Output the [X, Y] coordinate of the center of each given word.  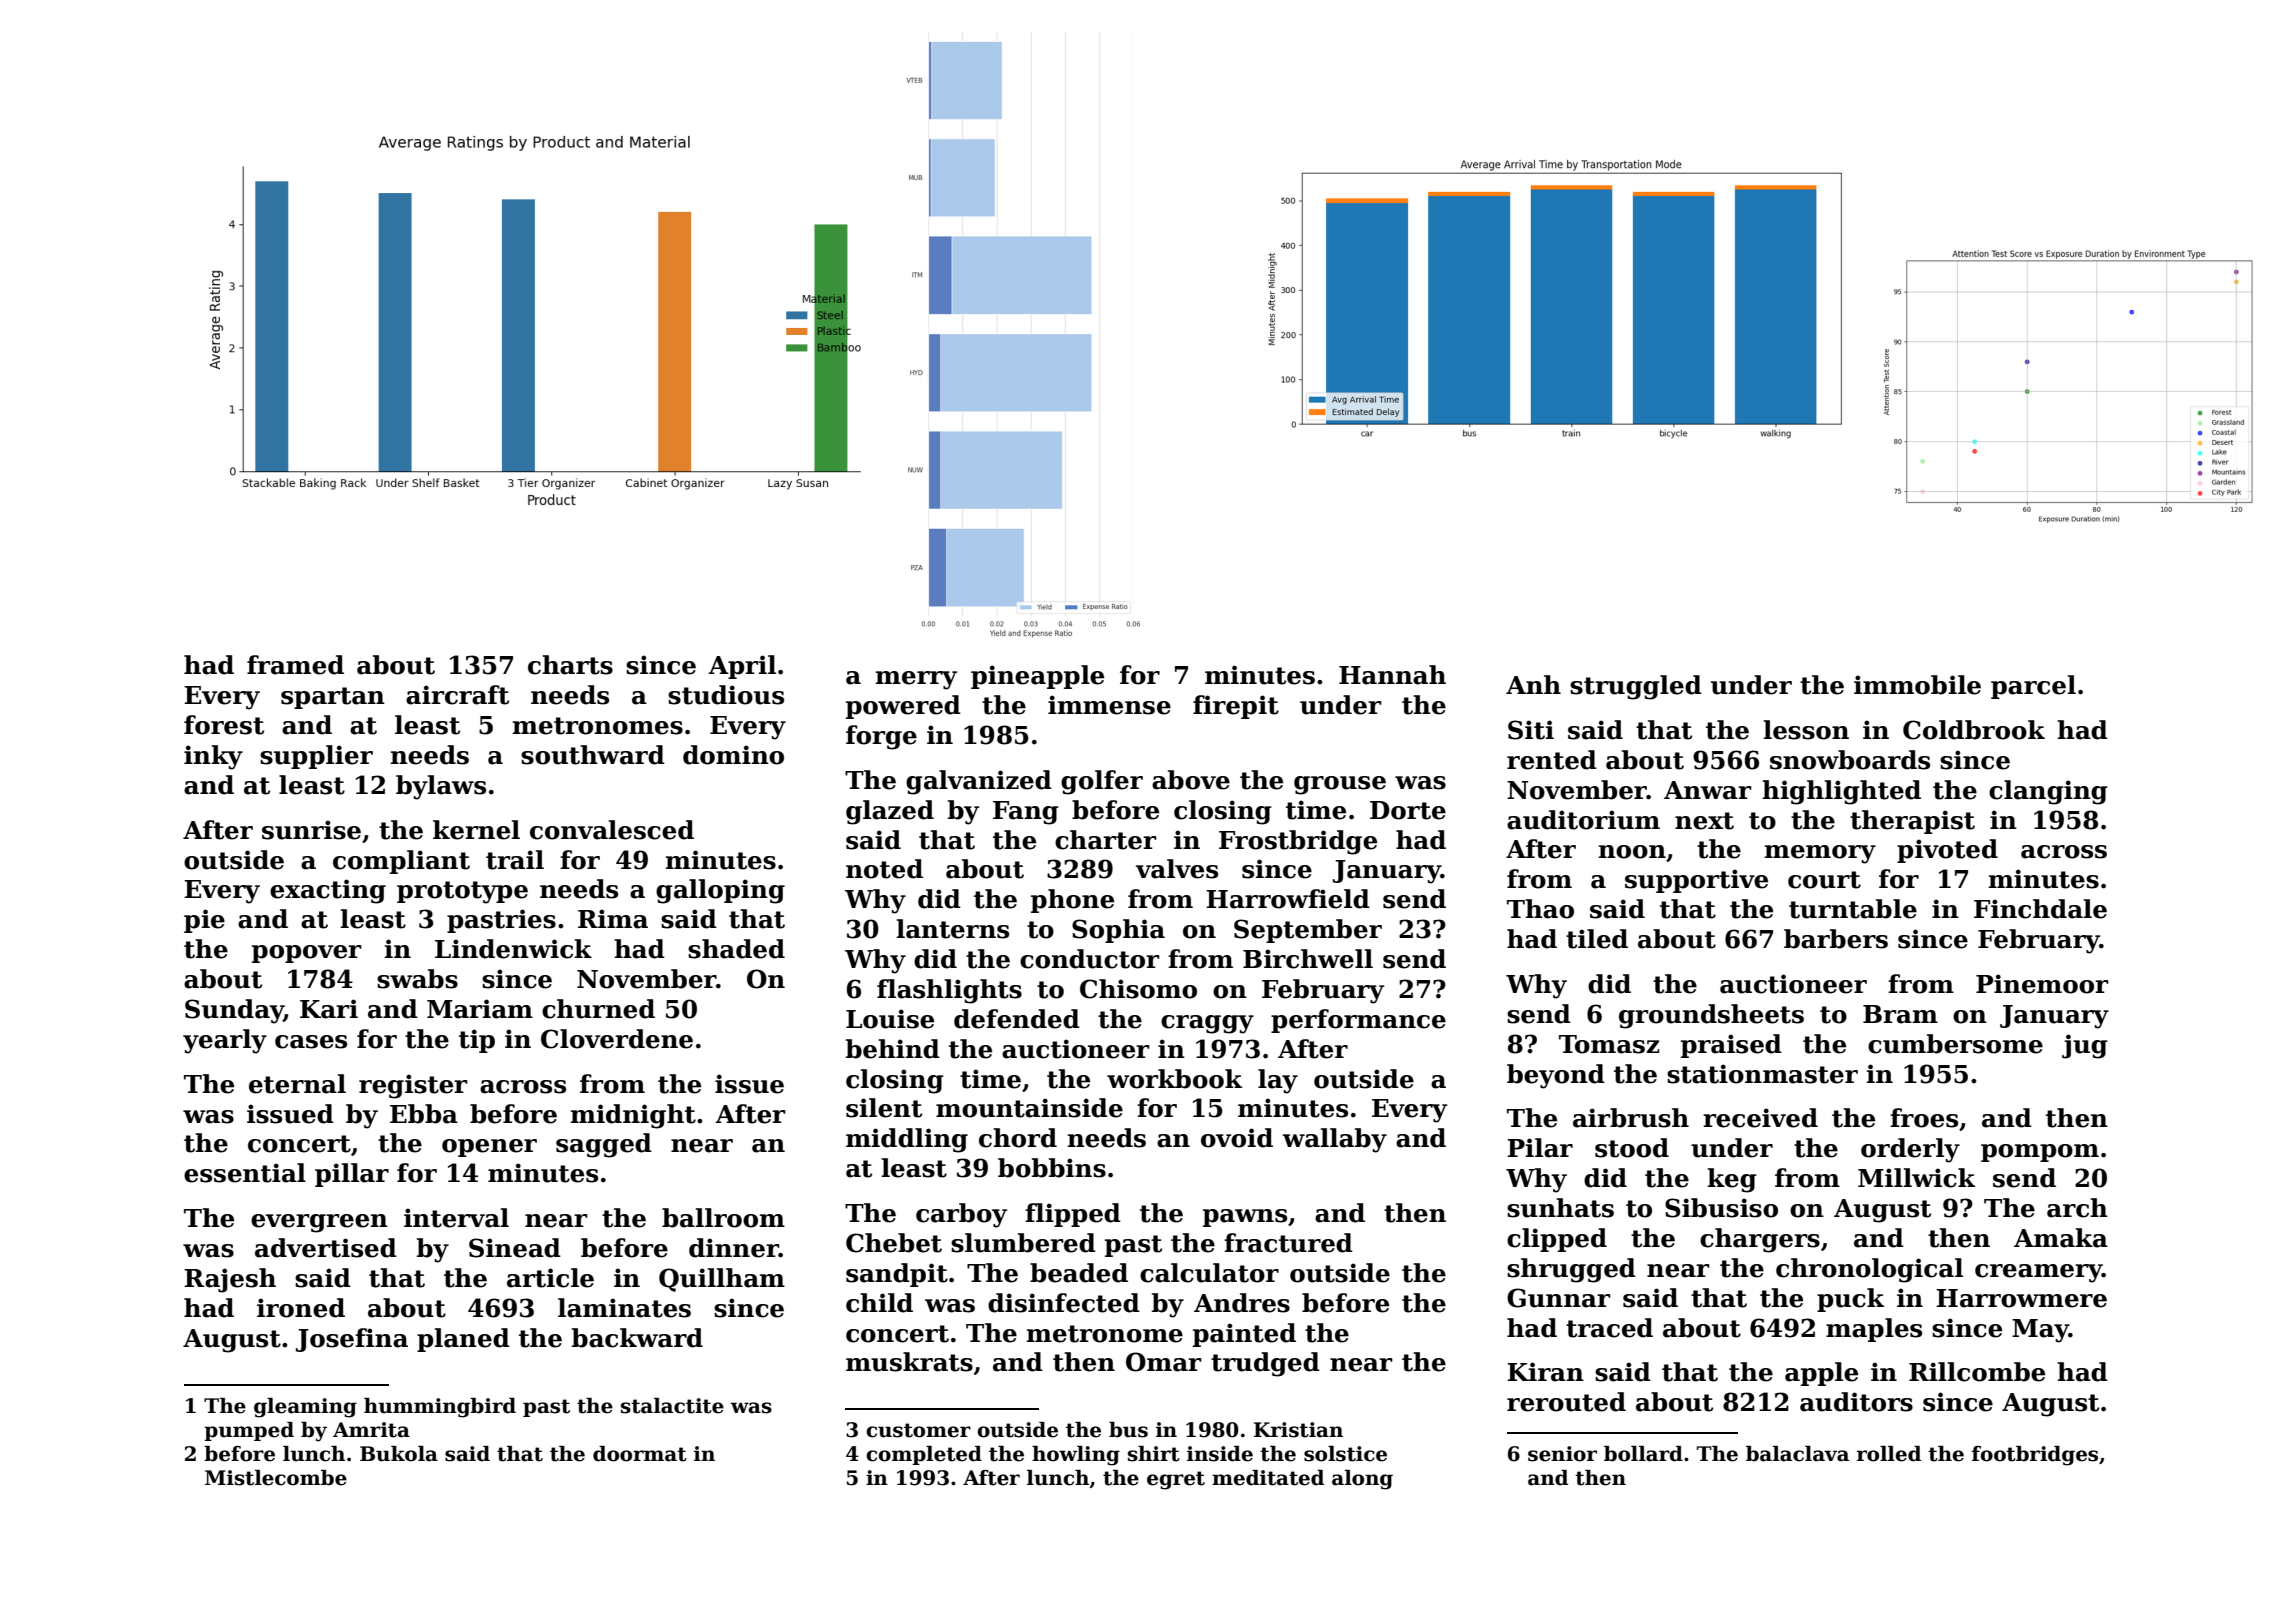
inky [213, 757]
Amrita [371, 1430]
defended [1017, 1019]
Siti [1531, 730]
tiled [1597, 939]
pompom [2040, 1153]
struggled [1636, 687]
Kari [329, 1009]
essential [245, 1173]
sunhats [1560, 1208]
